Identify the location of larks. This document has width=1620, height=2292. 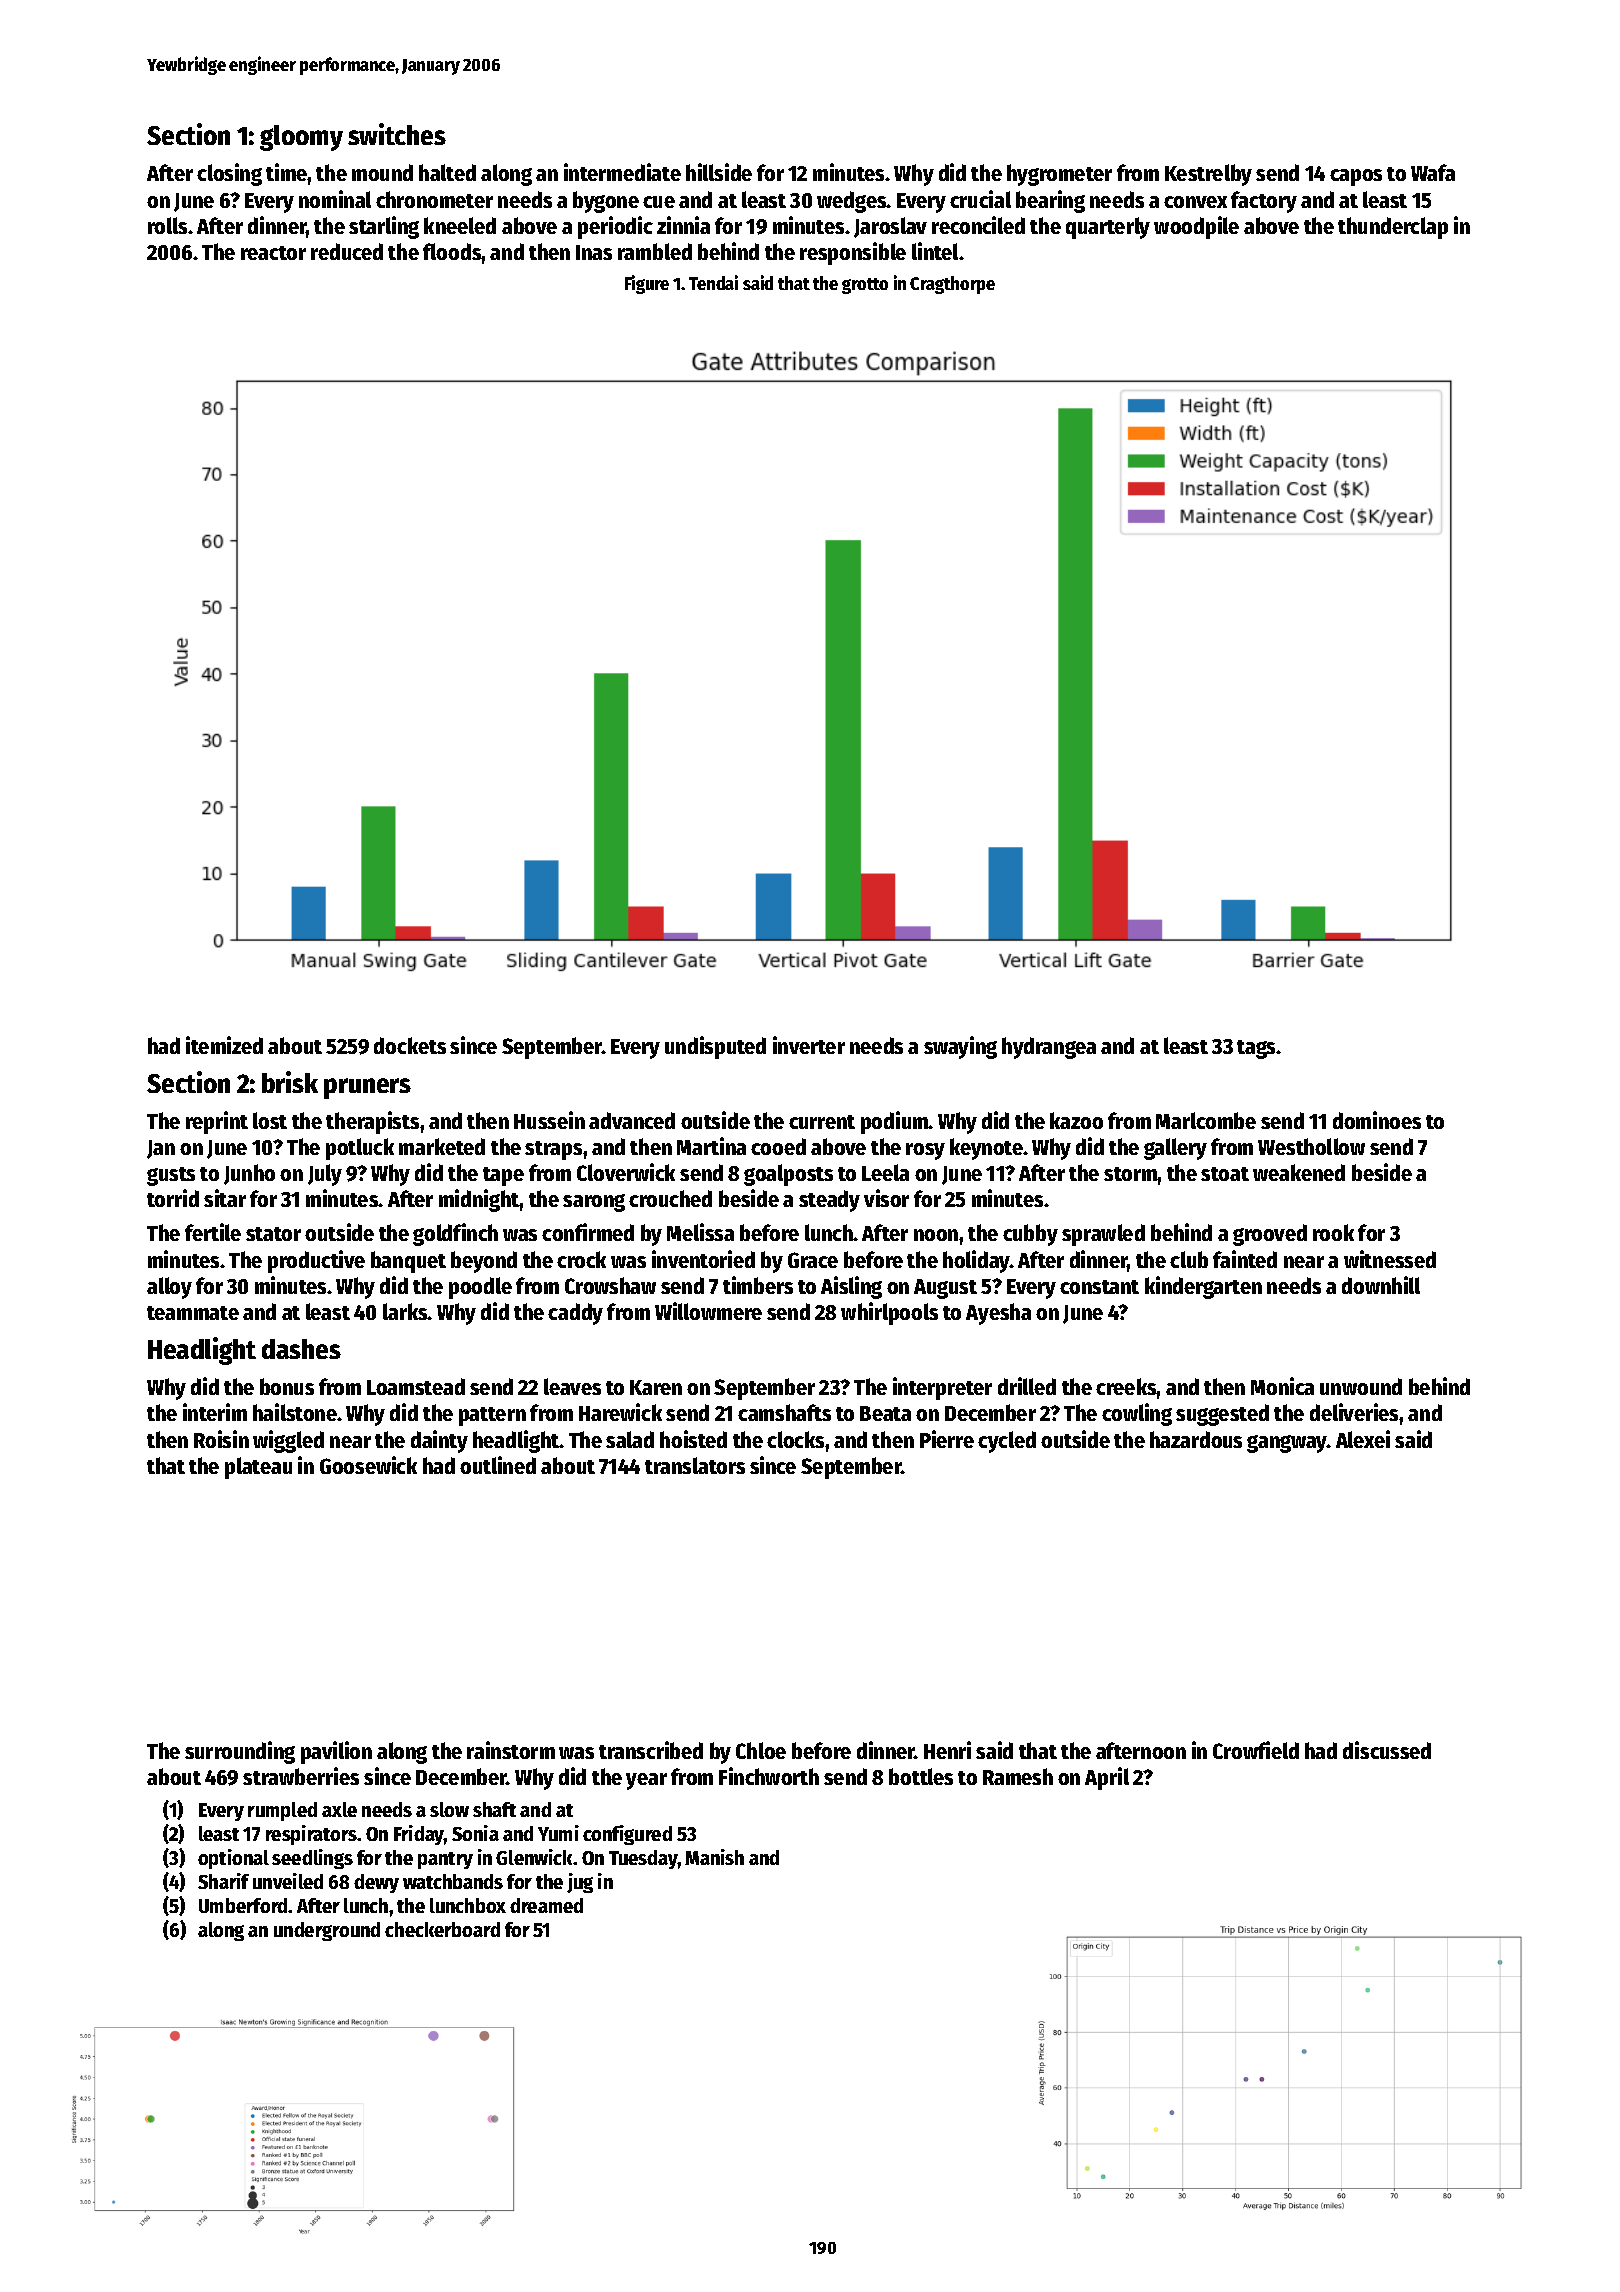
(405, 1311).
